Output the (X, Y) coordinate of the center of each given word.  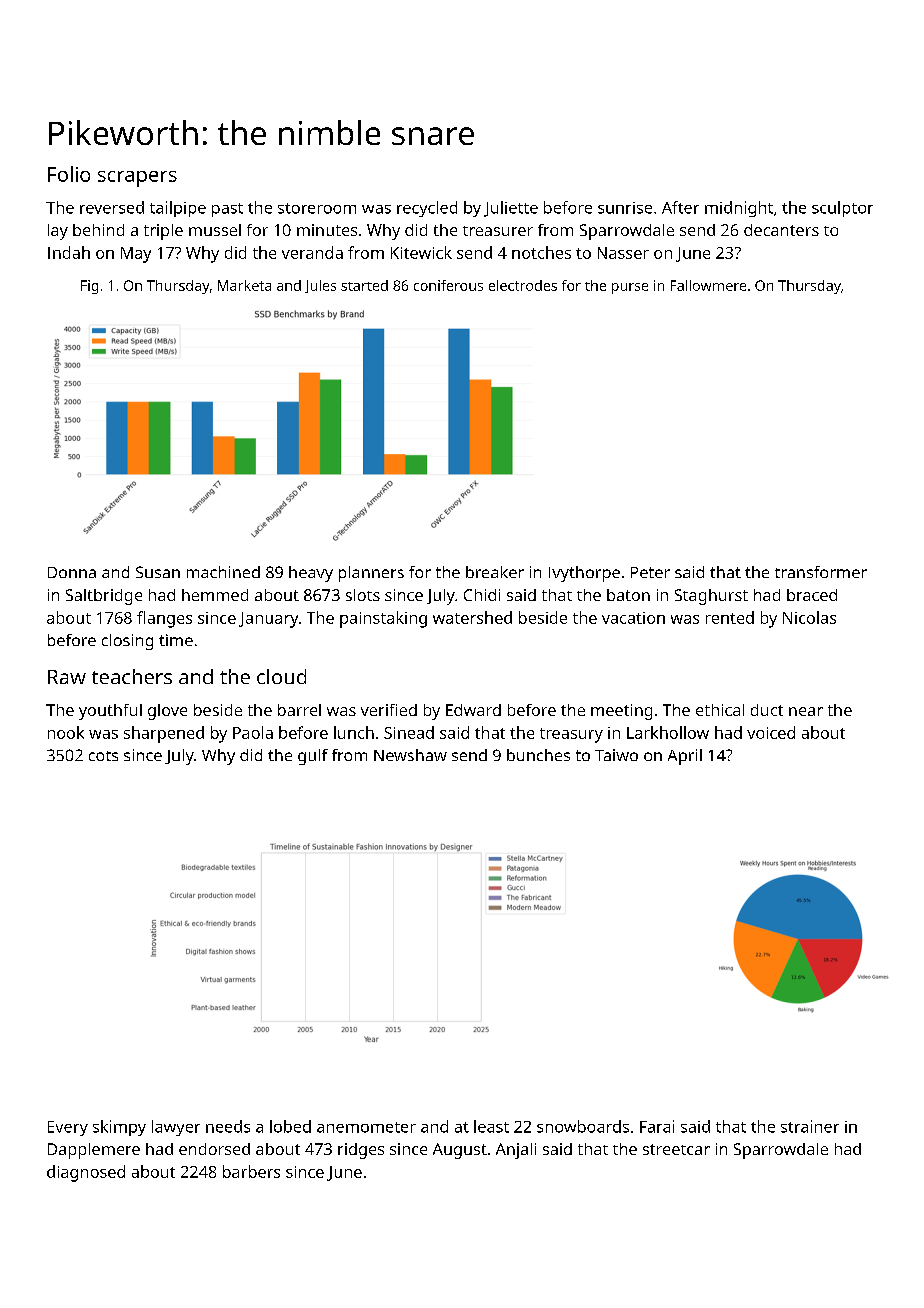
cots (103, 756)
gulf (313, 757)
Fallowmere (708, 285)
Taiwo (616, 755)
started (364, 285)
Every (68, 1128)
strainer (810, 1126)
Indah (69, 252)
